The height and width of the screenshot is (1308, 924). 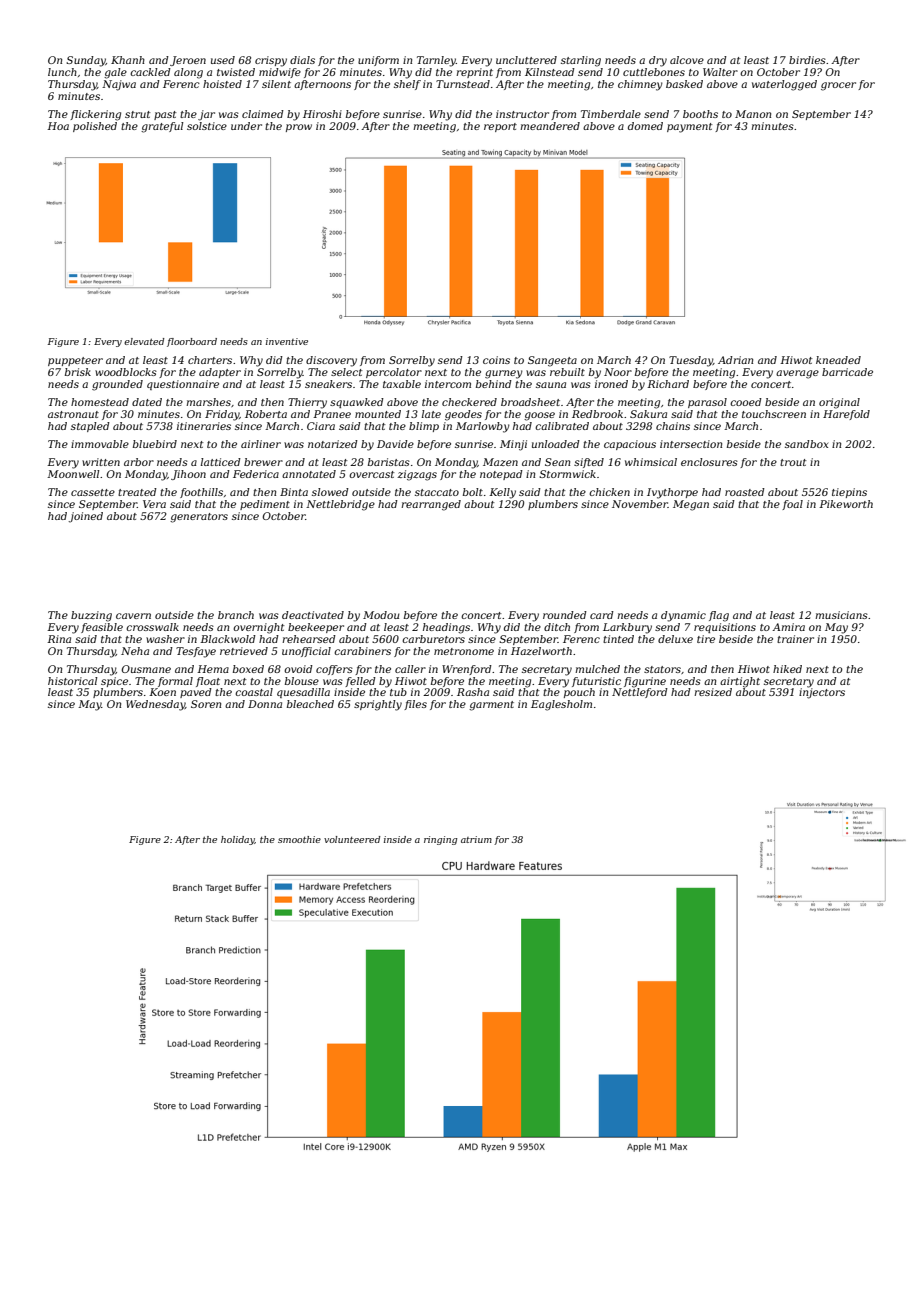 I want to click on holiday, so click(x=238, y=840).
